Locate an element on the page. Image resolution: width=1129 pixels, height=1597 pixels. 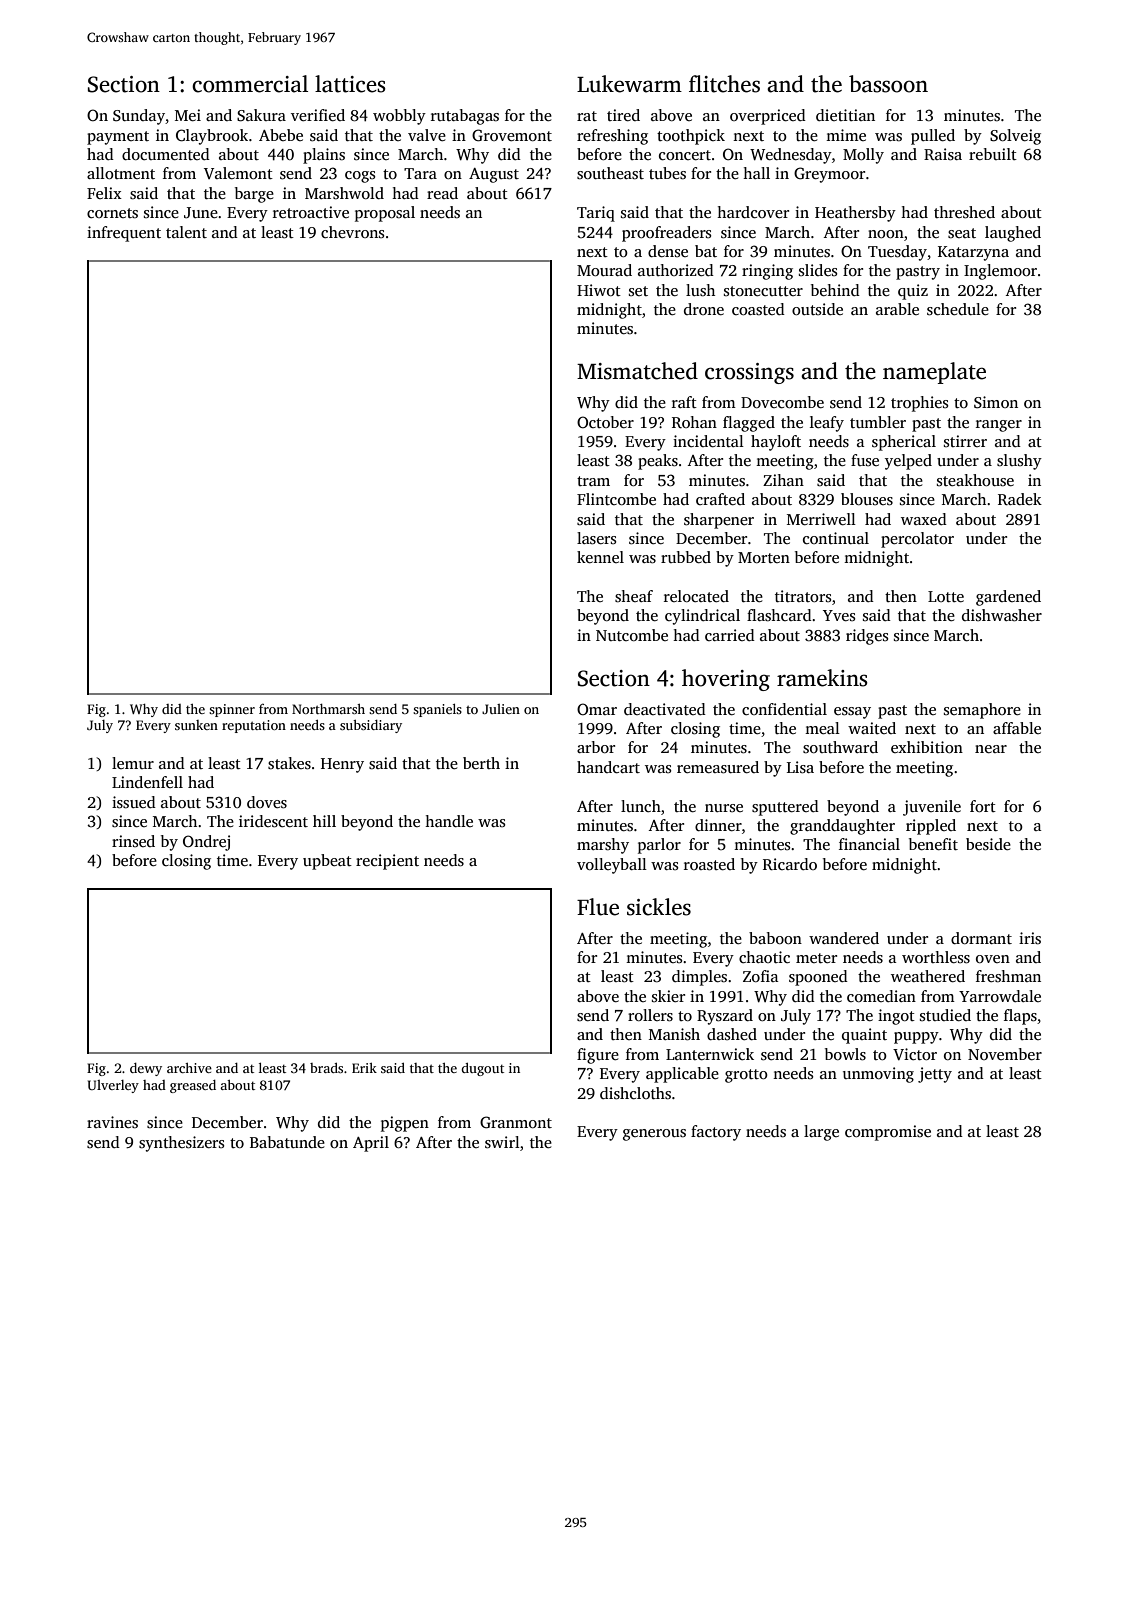
tram is located at coordinates (593, 481).
